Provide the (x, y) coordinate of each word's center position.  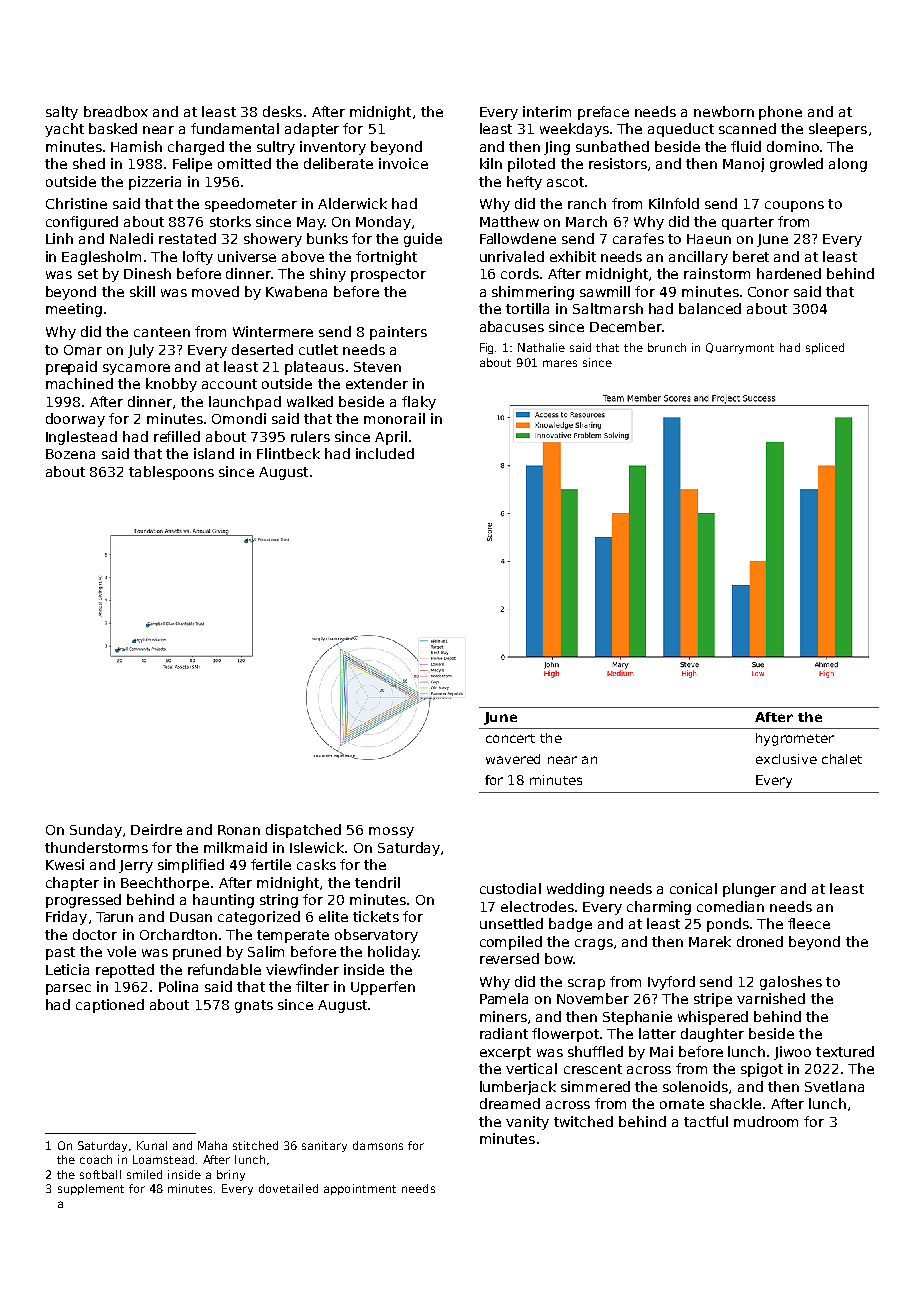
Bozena (70, 454)
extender (377, 383)
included (385, 453)
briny (231, 1175)
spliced (825, 348)
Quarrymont (740, 348)
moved (215, 291)
